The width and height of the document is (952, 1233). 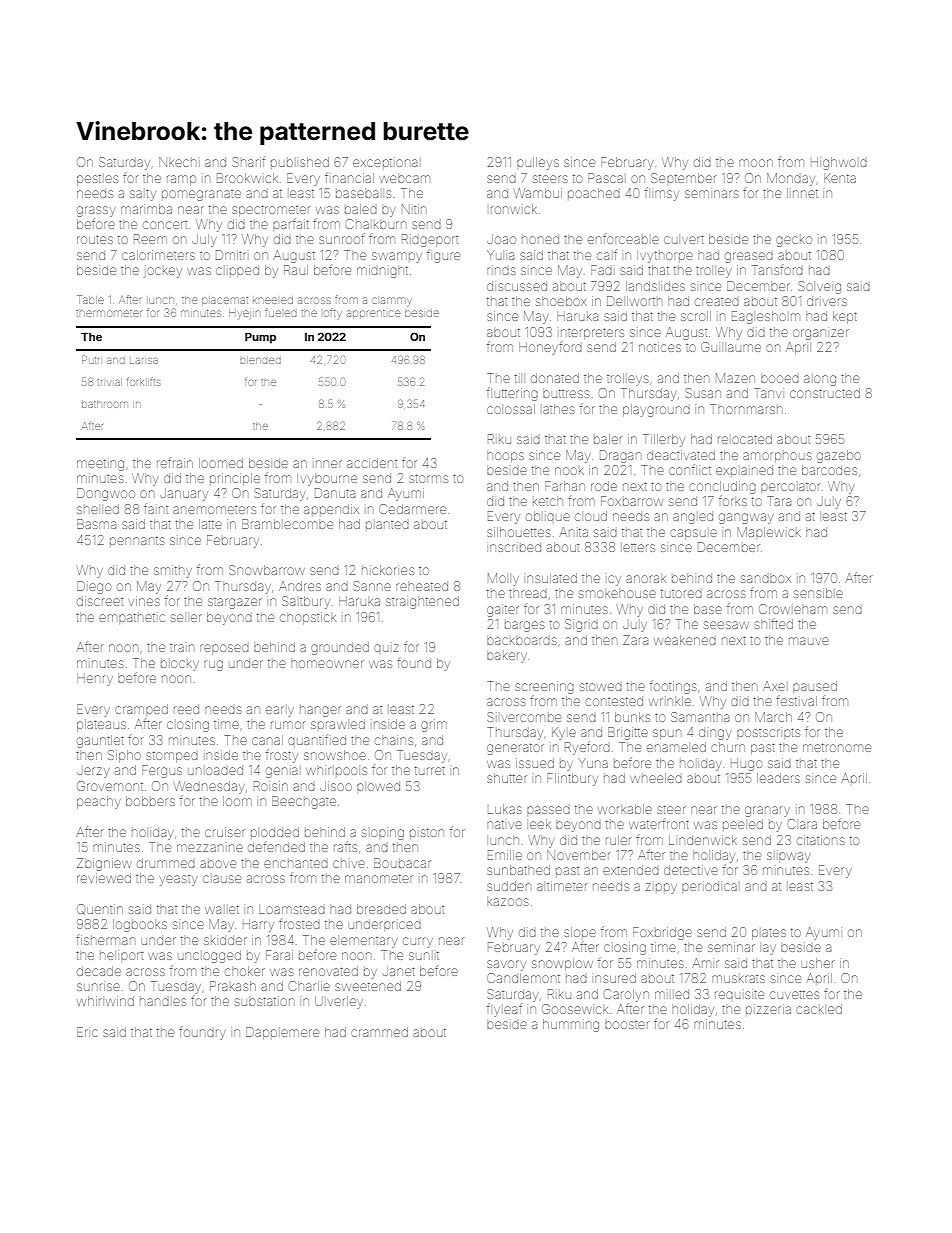 What do you see at coordinates (756, 163) in the document?
I see `moon` at bounding box center [756, 163].
